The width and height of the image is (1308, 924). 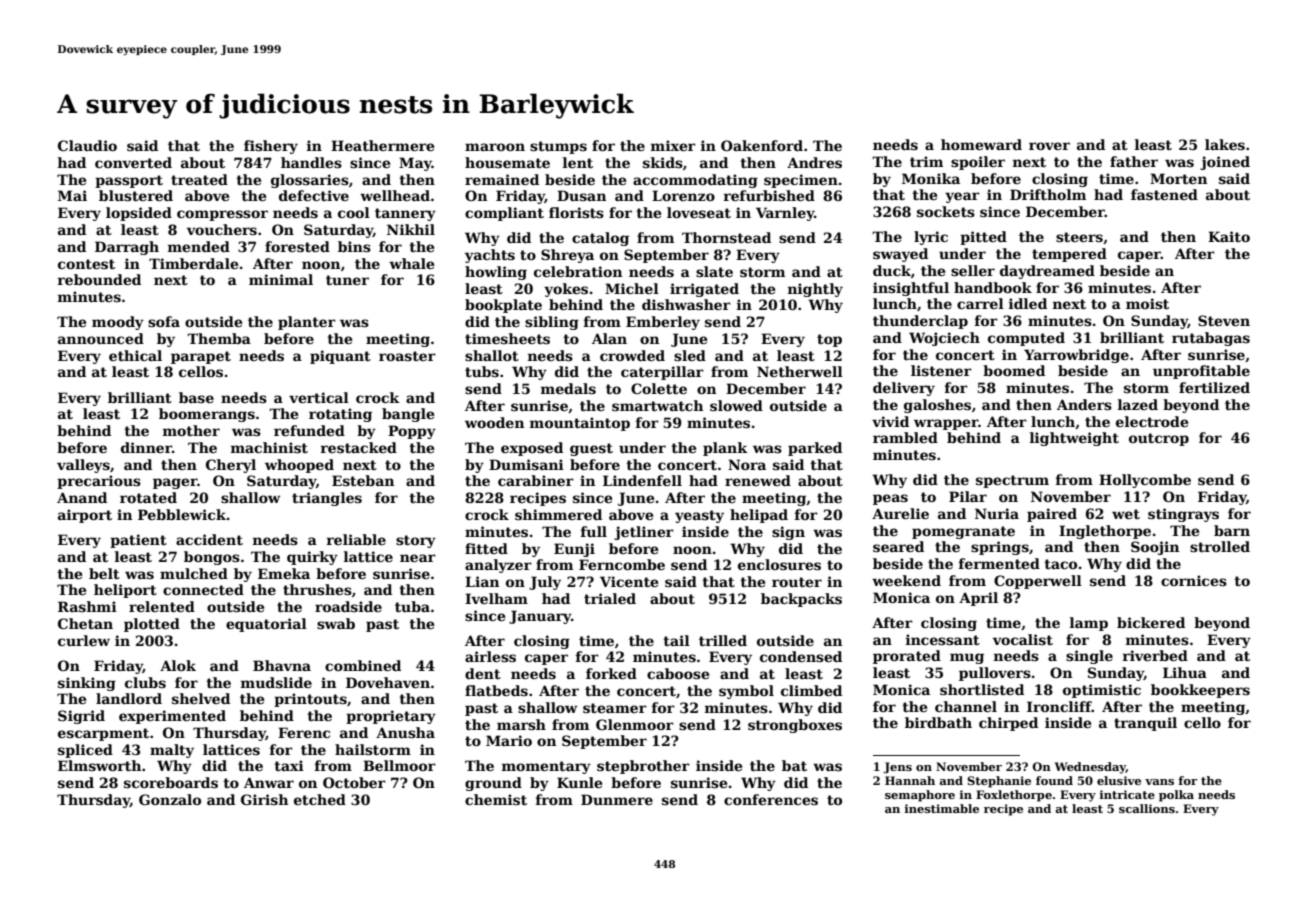 What do you see at coordinates (982, 689) in the image?
I see `shortlisted` at bounding box center [982, 689].
